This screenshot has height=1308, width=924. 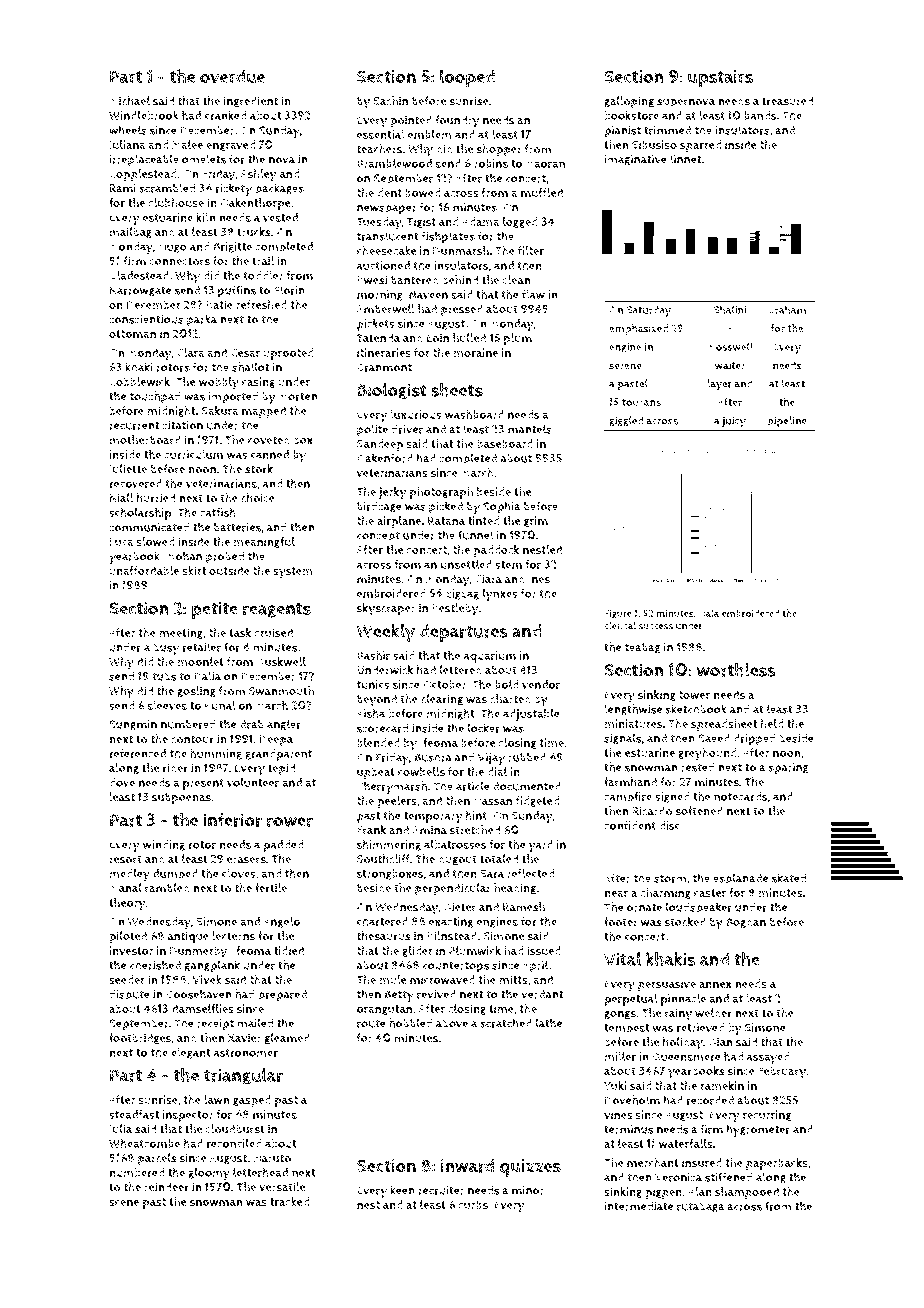 I want to click on shopper, so click(x=499, y=150).
